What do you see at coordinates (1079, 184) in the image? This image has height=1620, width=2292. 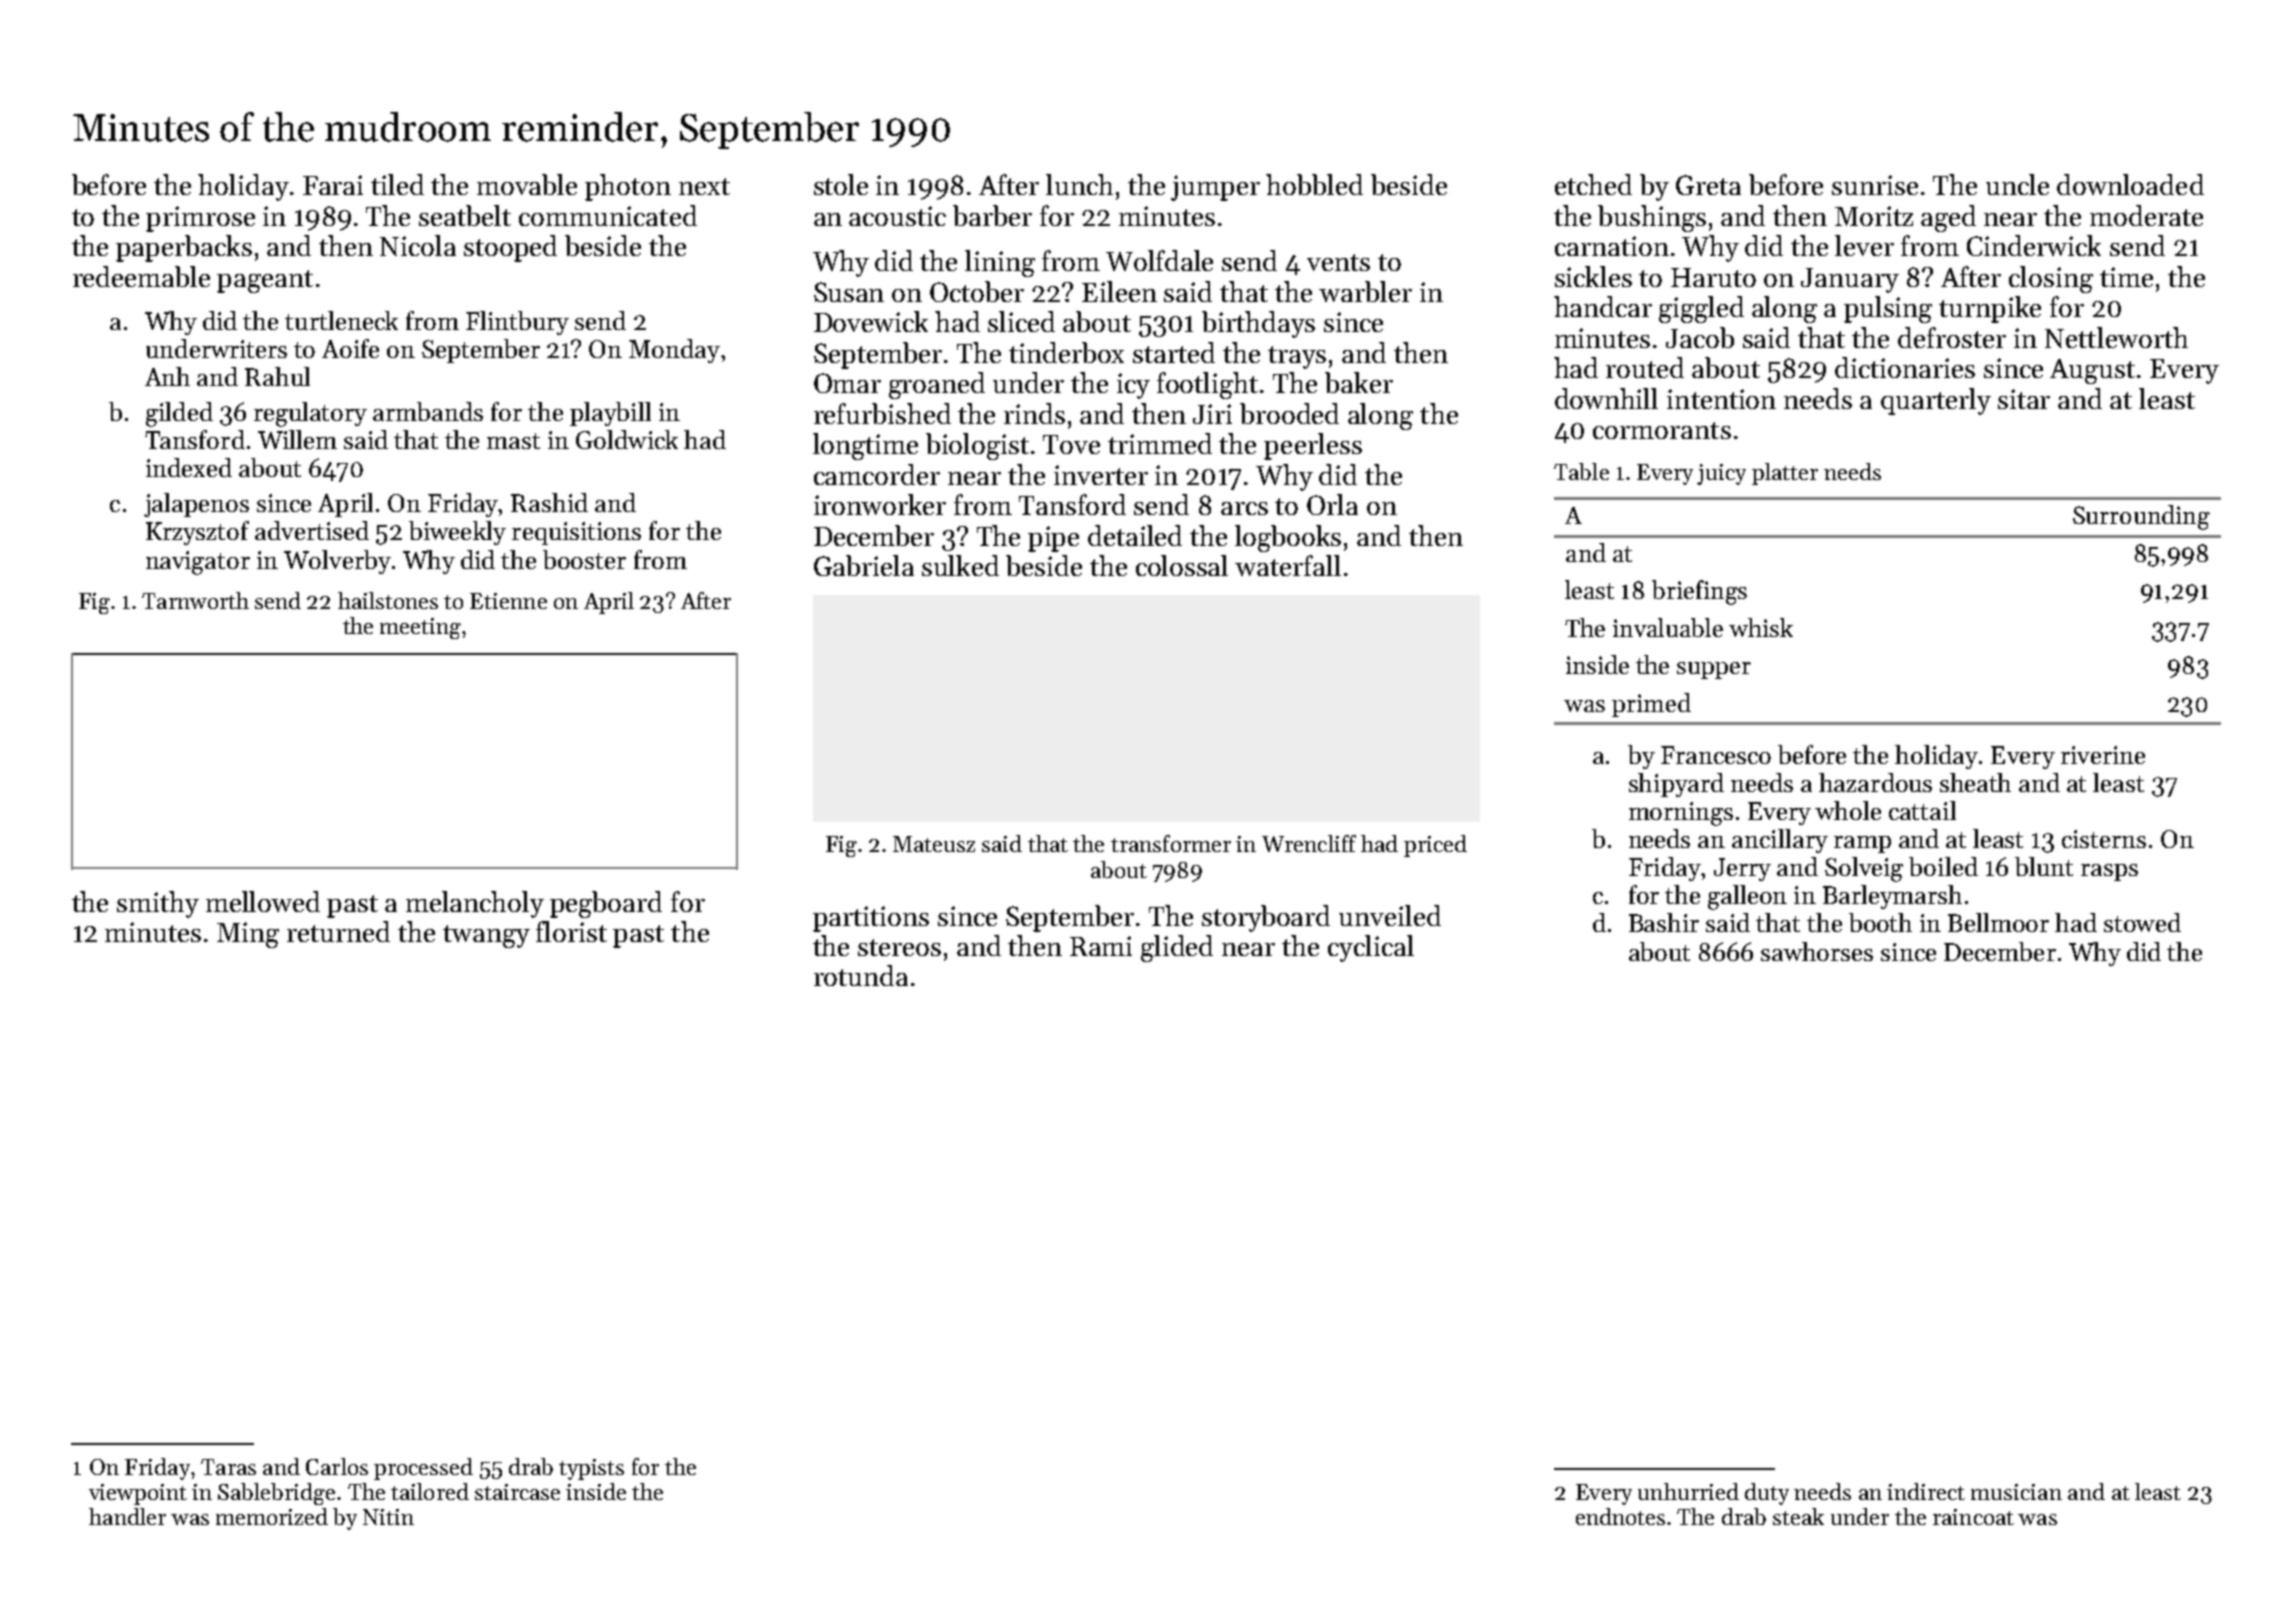 I see `lunch` at bounding box center [1079, 184].
